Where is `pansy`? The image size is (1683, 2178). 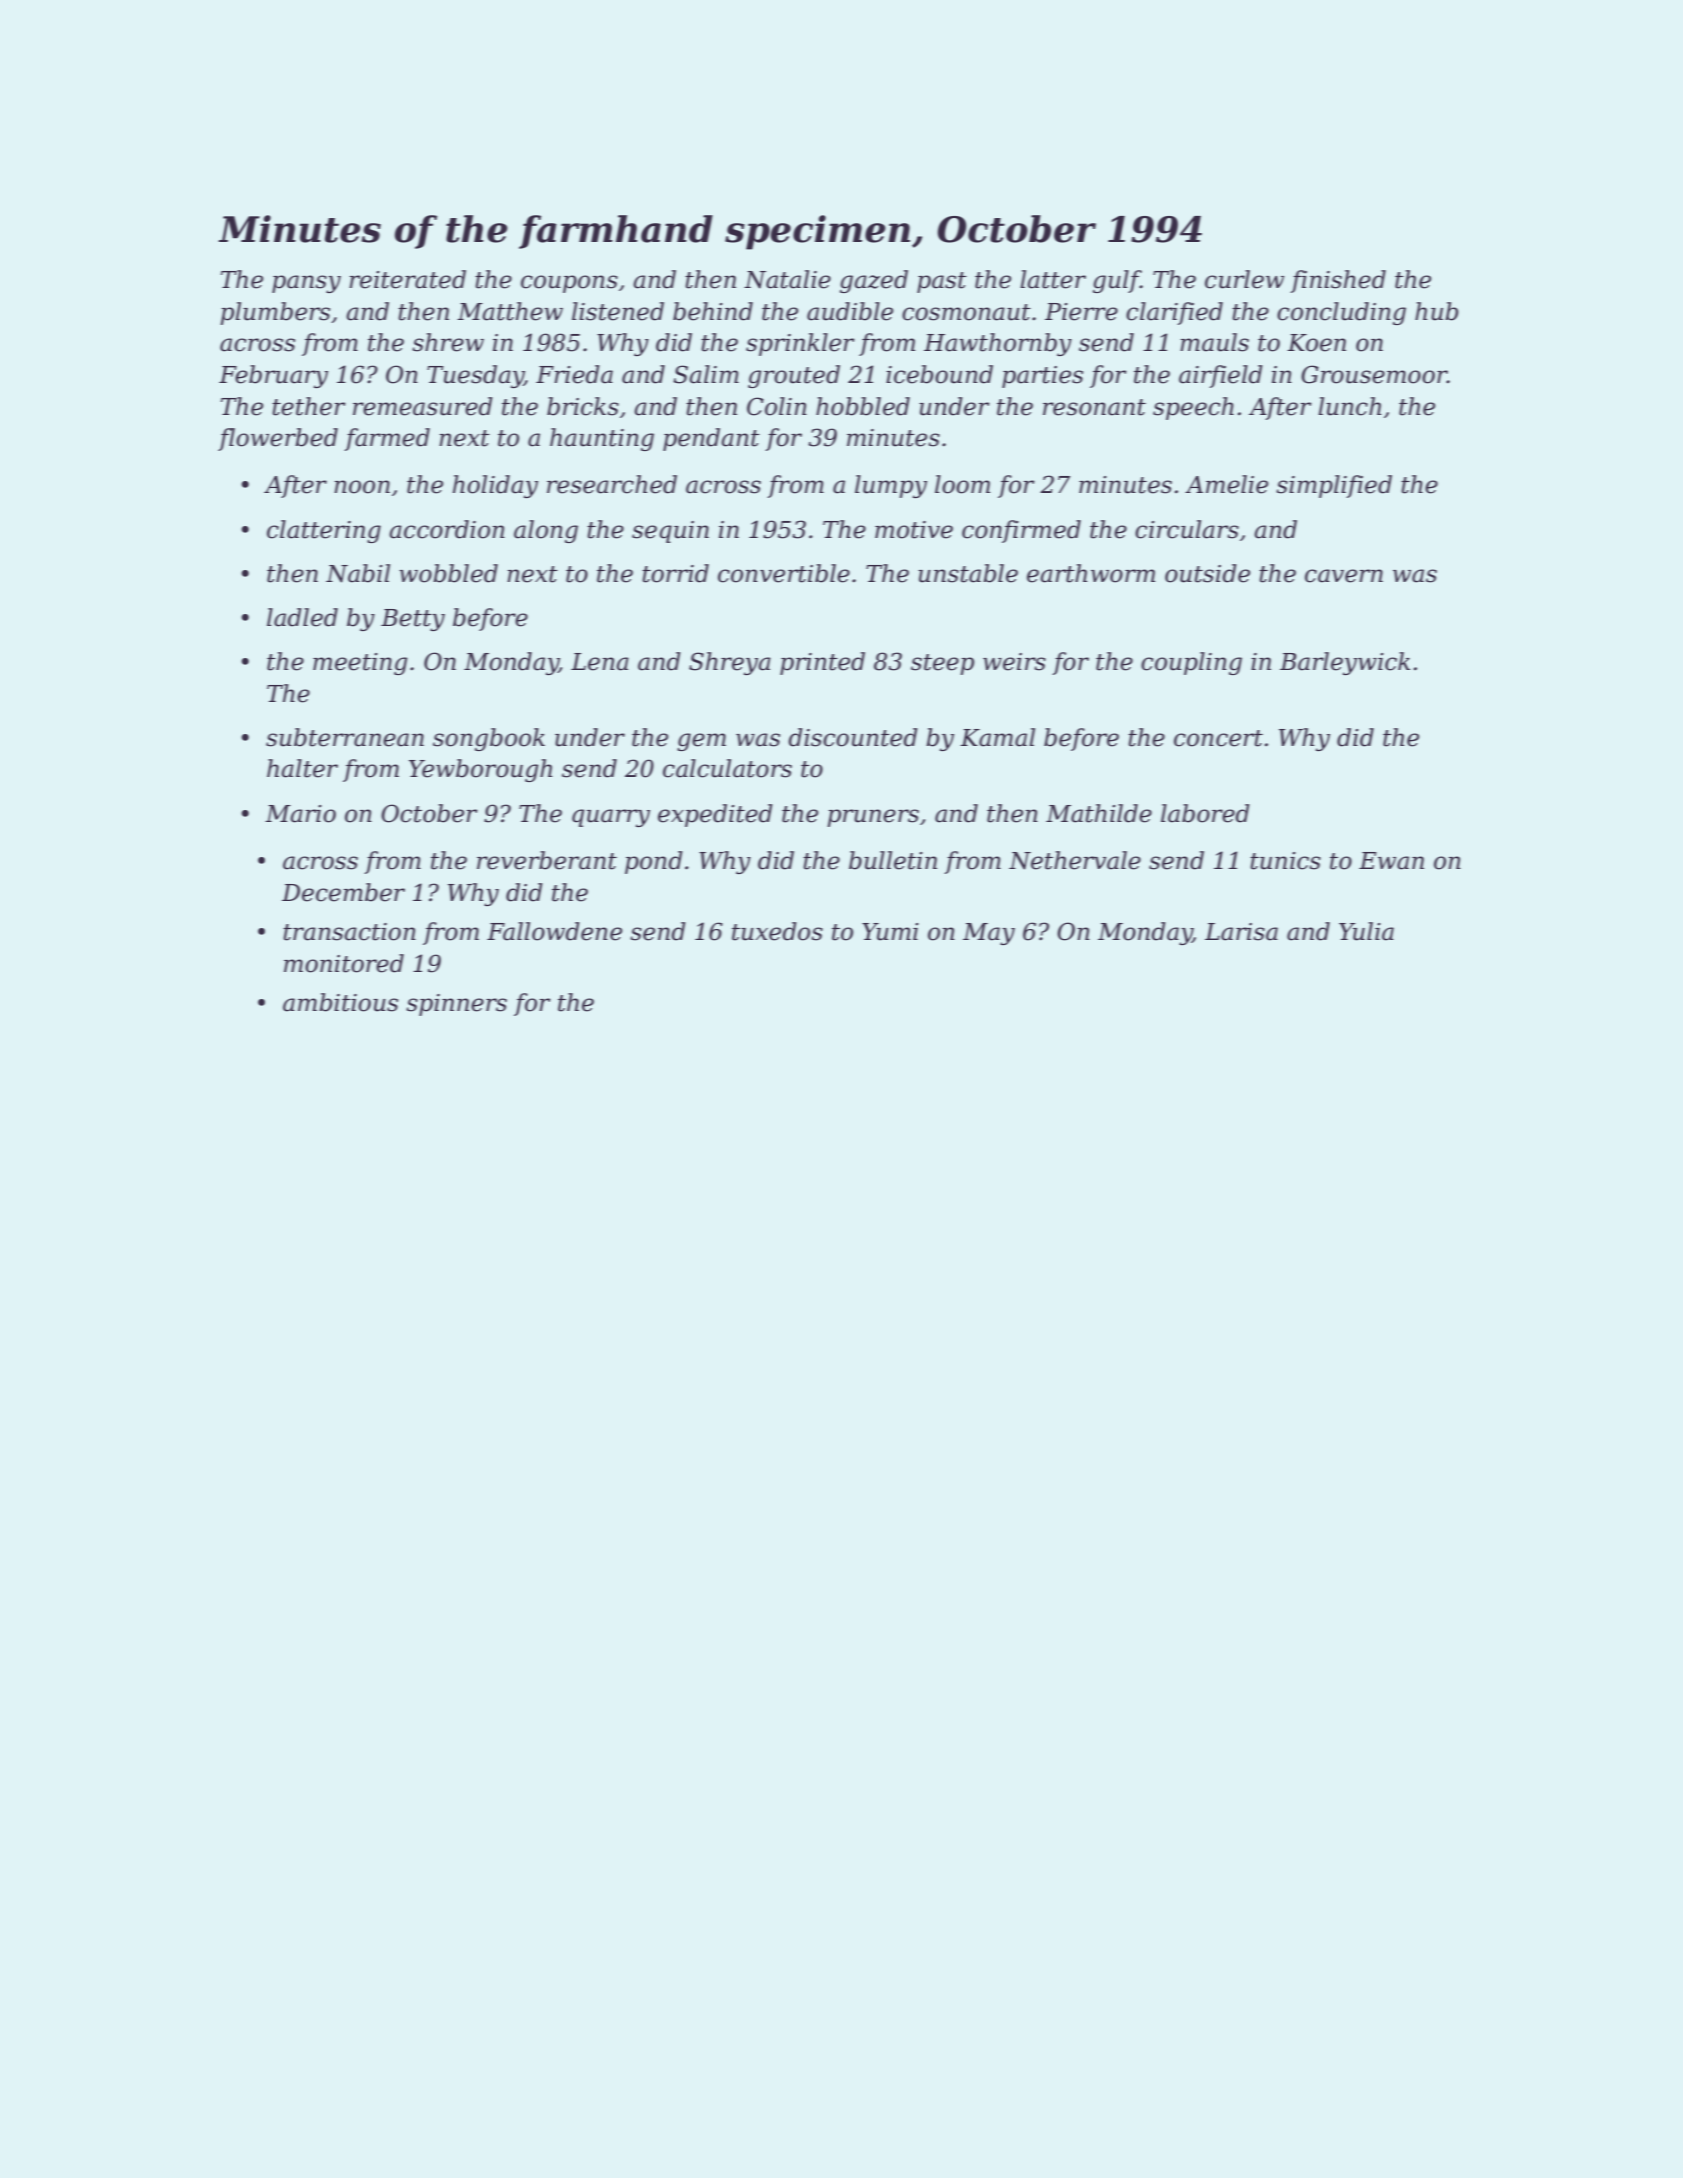 pansy is located at coordinates (306, 284).
